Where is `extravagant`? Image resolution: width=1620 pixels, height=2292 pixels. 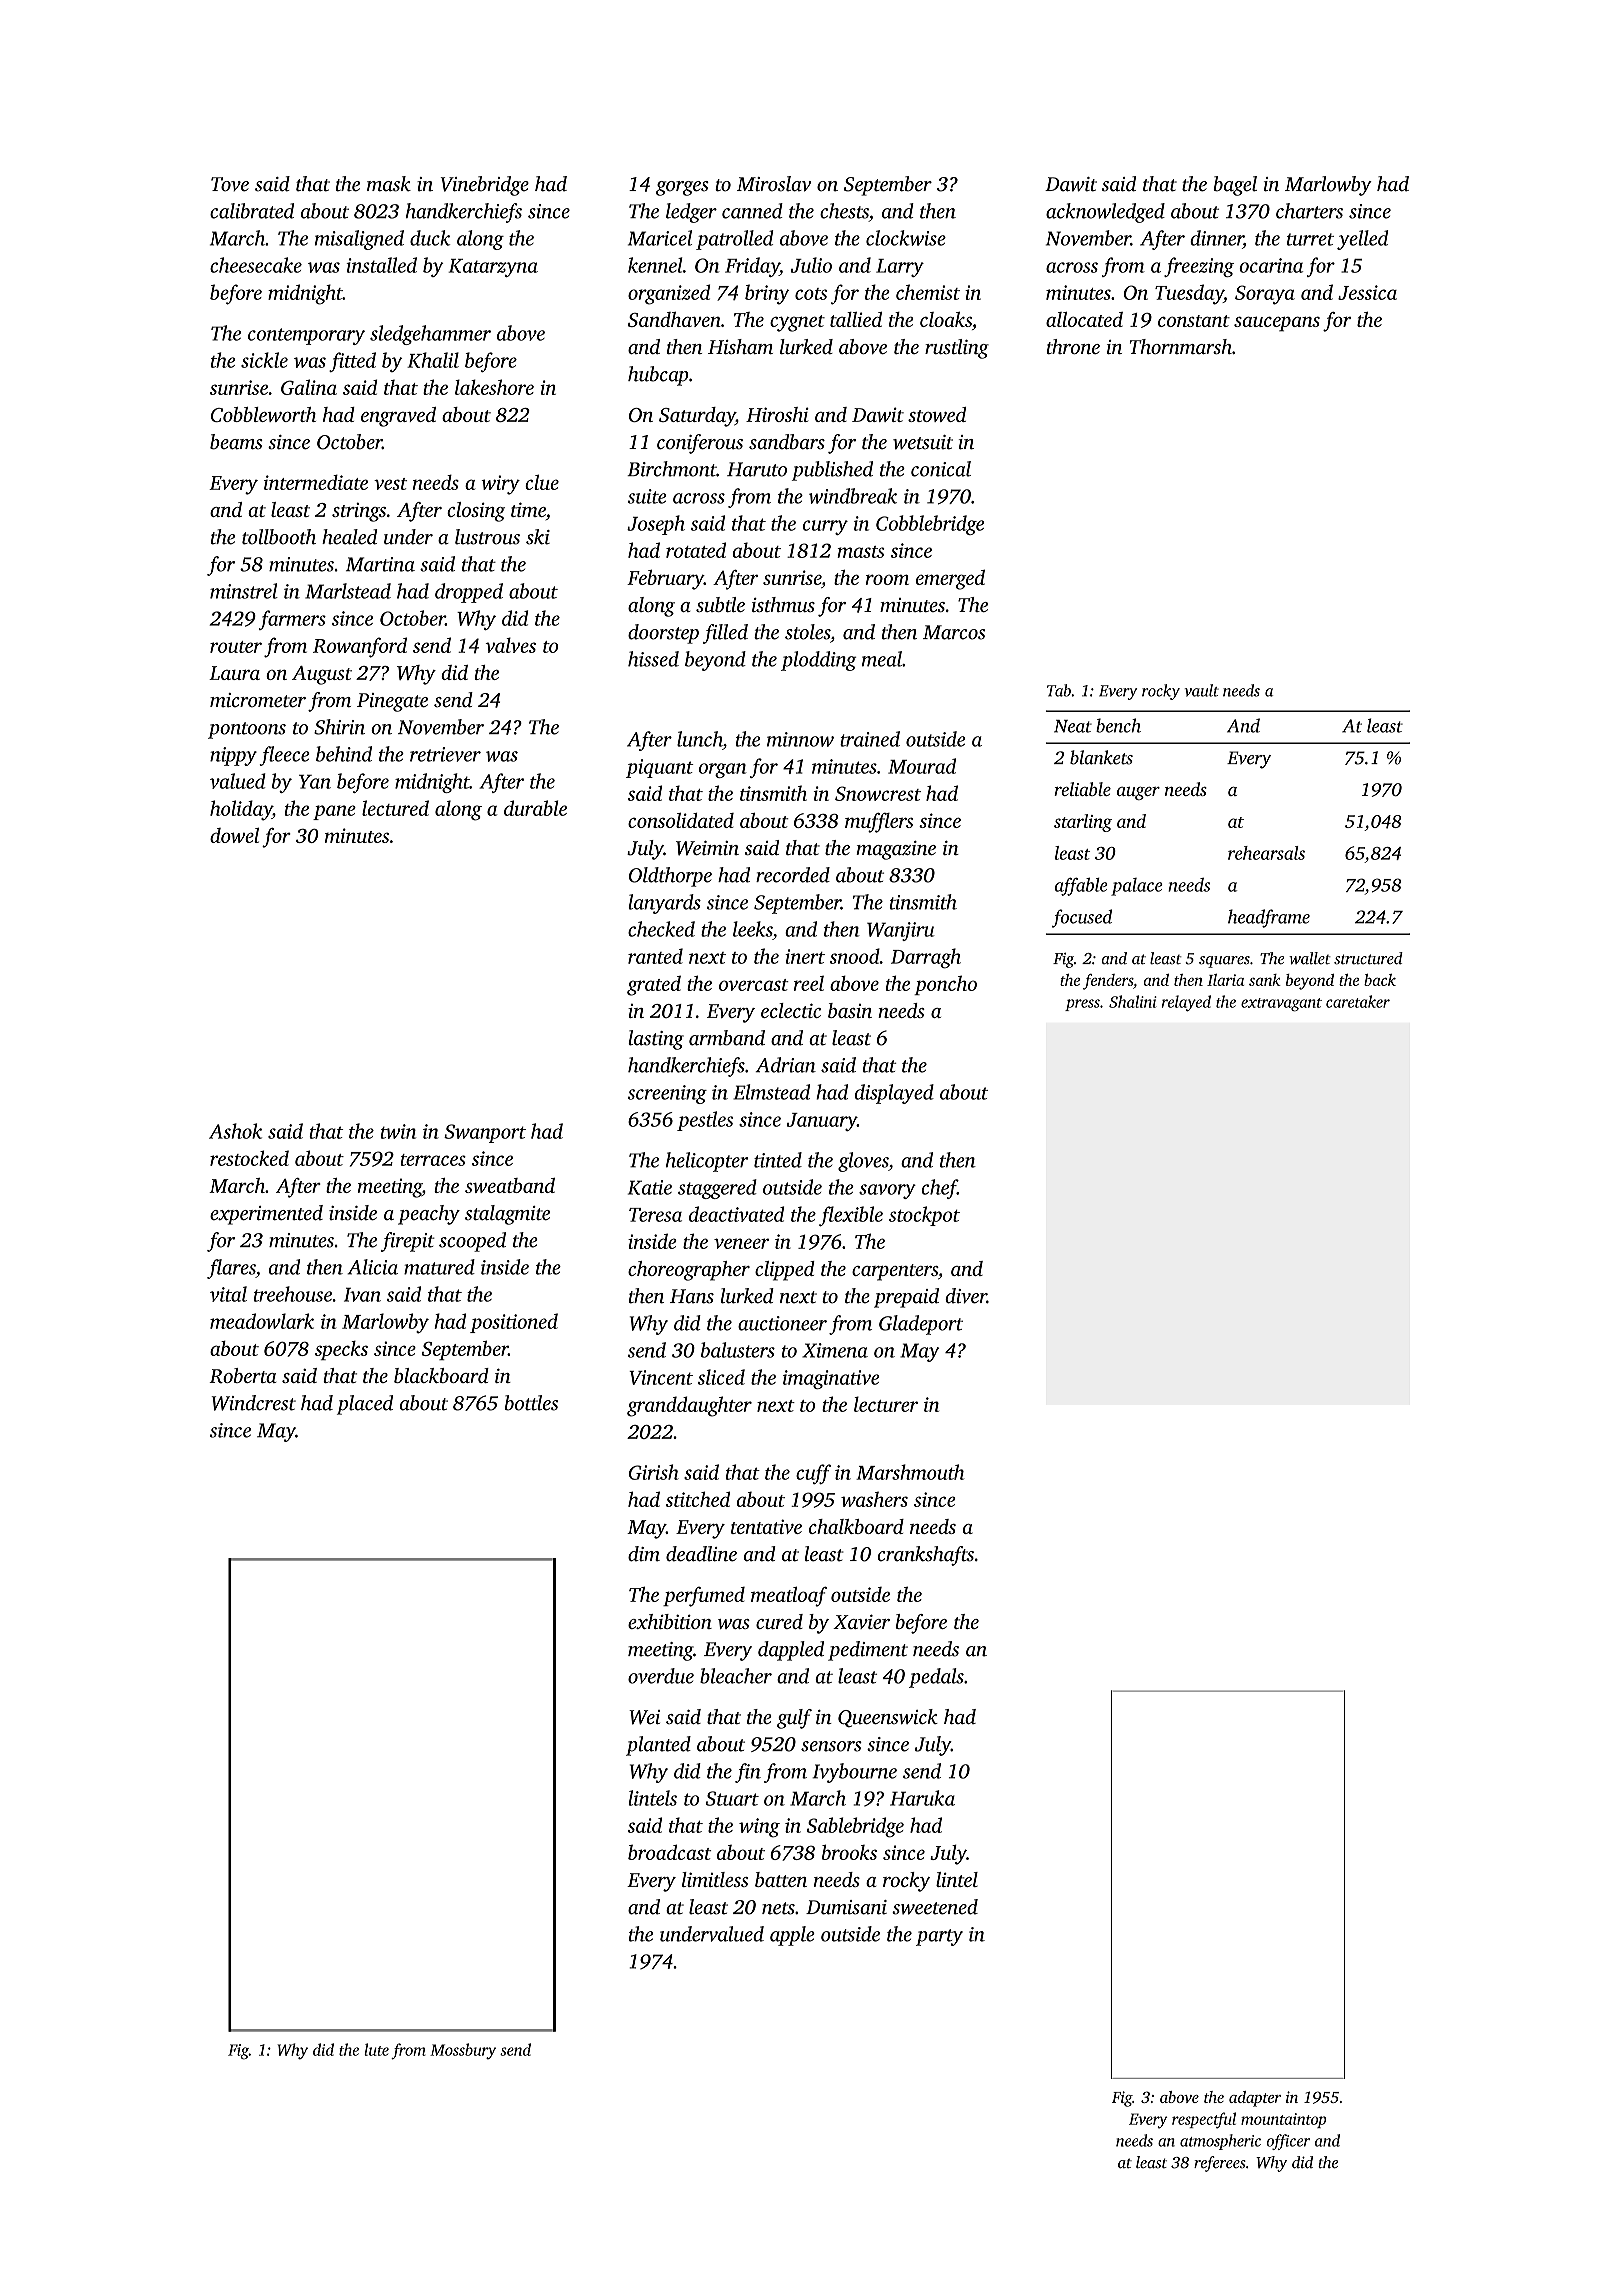 extravagant is located at coordinates (1281, 1005).
